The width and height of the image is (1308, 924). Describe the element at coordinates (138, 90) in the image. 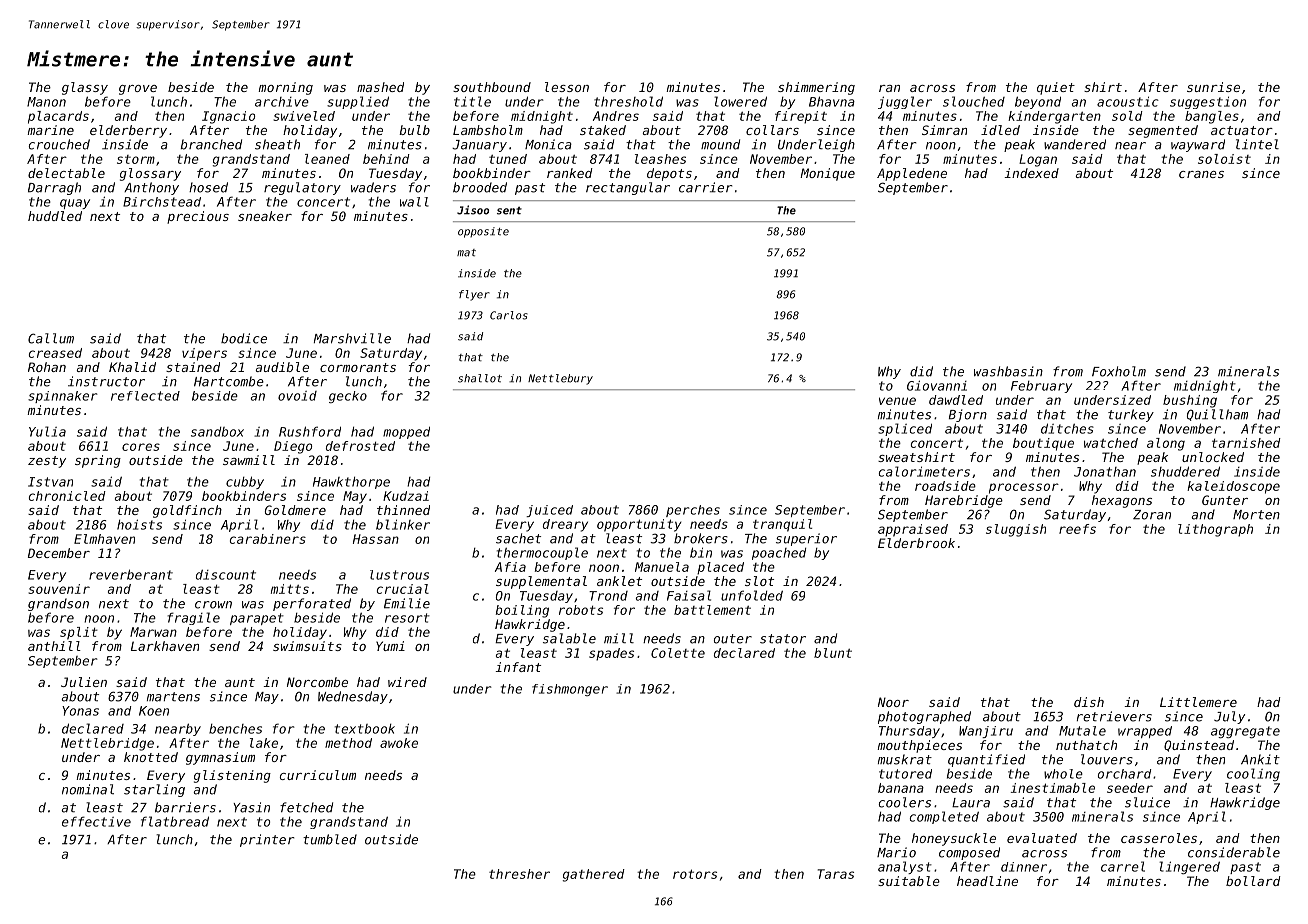

I see `grove` at that location.
